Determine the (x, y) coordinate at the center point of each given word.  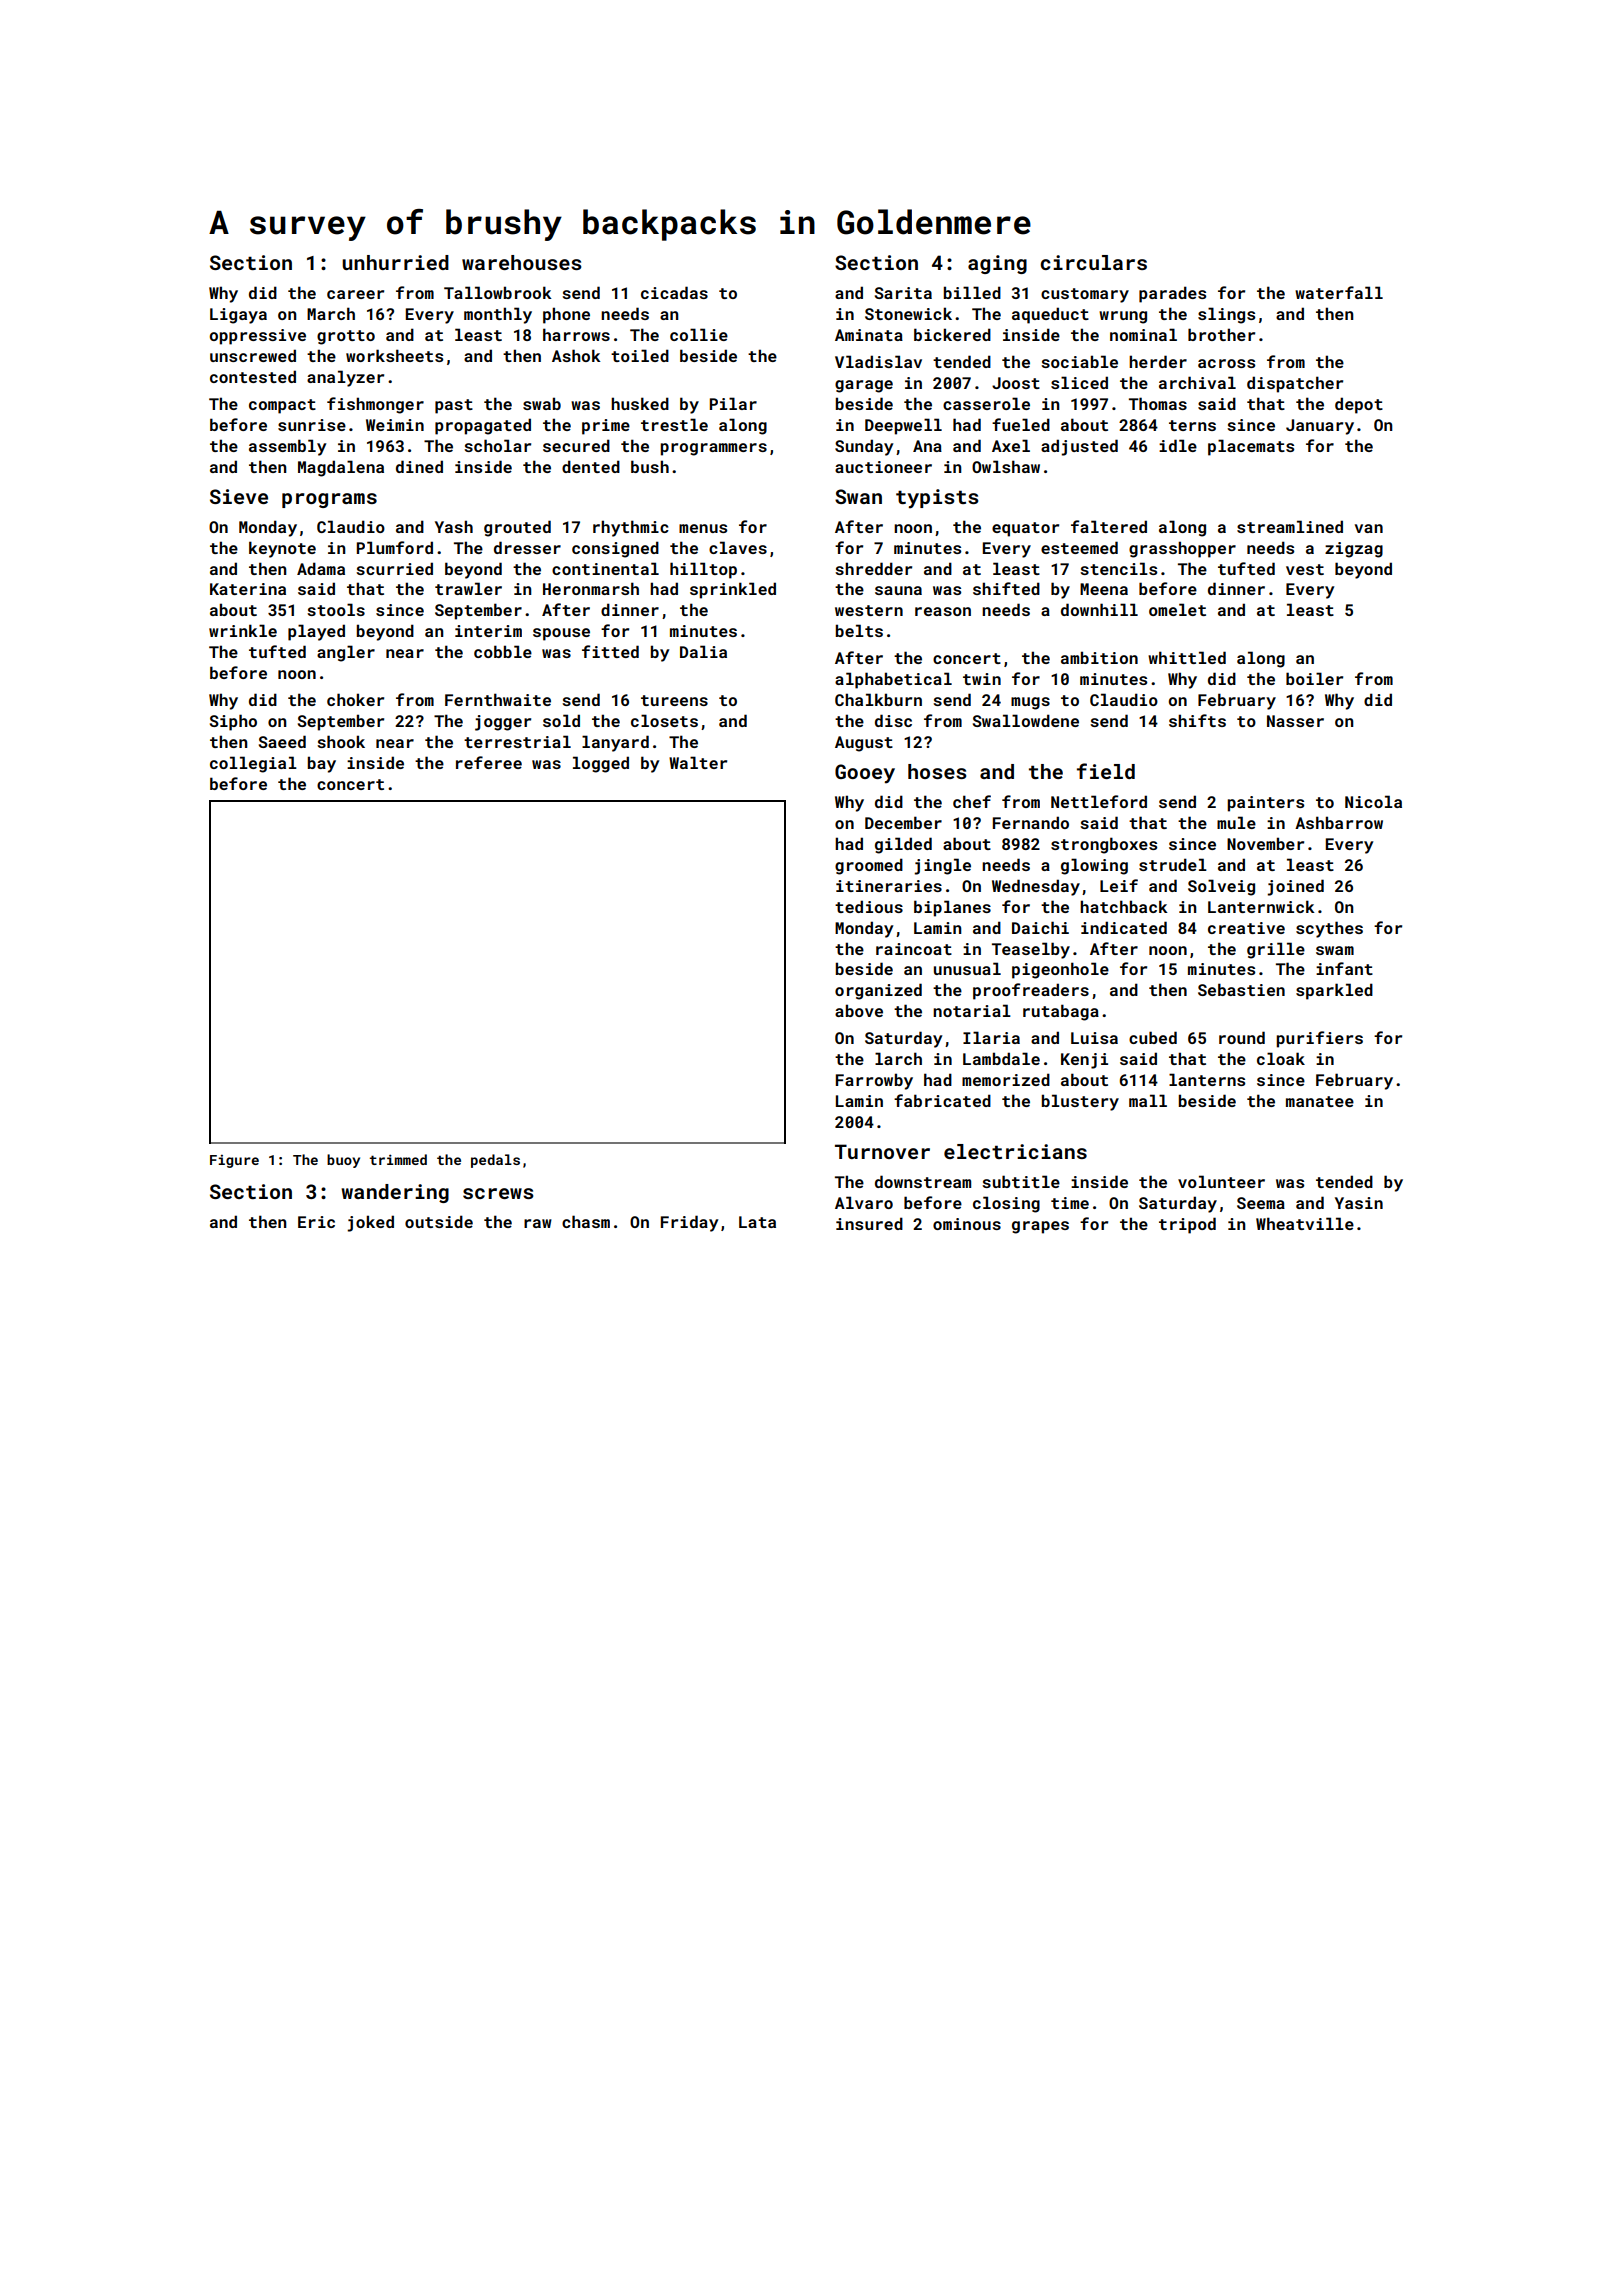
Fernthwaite (498, 699)
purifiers (1319, 1039)
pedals (495, 1161)
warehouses (521, 262)
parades (1172, 294)
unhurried (395, 262)
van (1369, 528)
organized (878, 991)
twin (982, 679)
